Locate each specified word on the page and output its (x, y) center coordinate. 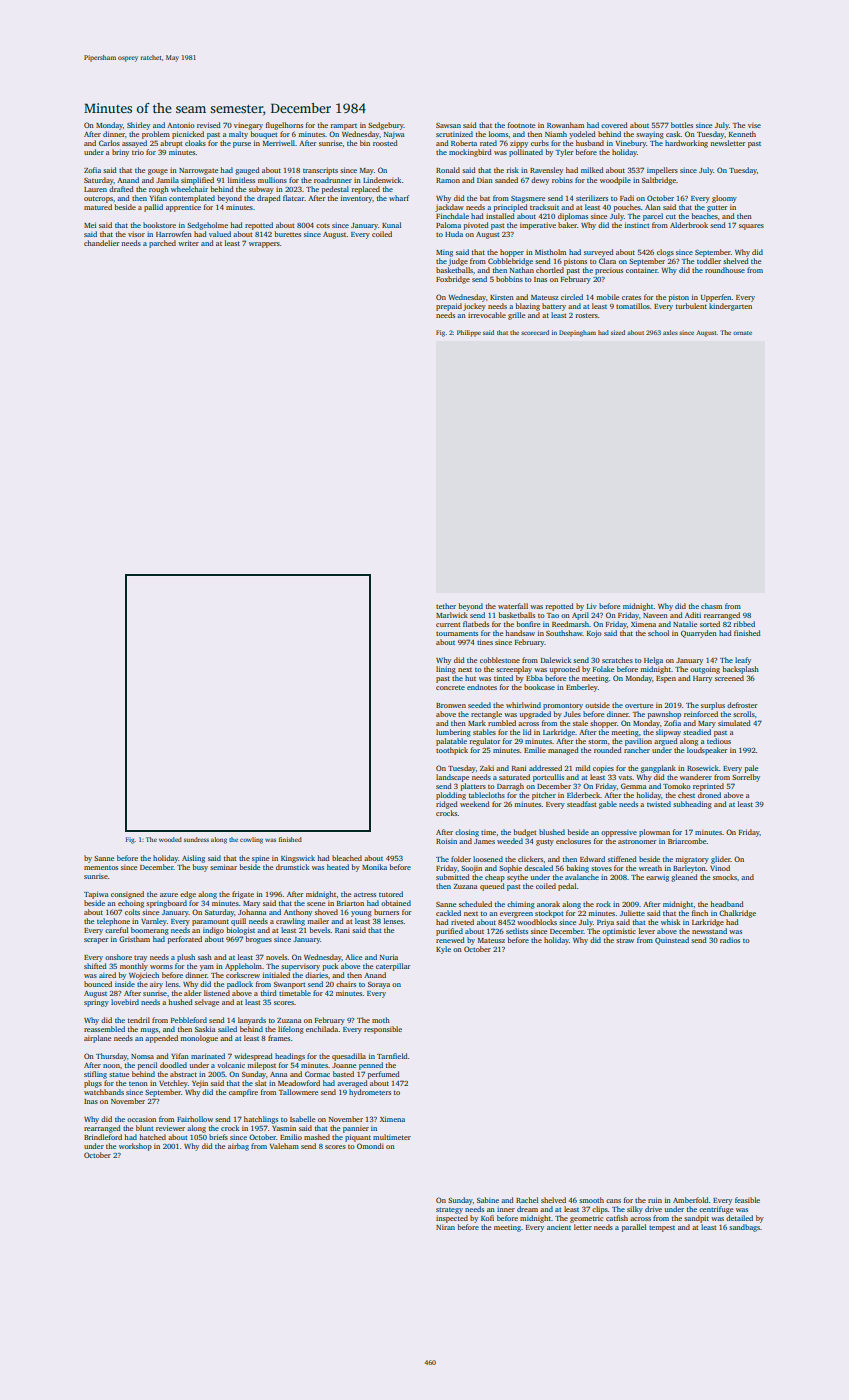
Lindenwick (382, 180)
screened (729, 678)
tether (446, 606)
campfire (243, 1093)
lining (446, 670)
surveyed (599, 253)
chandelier (102, 243)
